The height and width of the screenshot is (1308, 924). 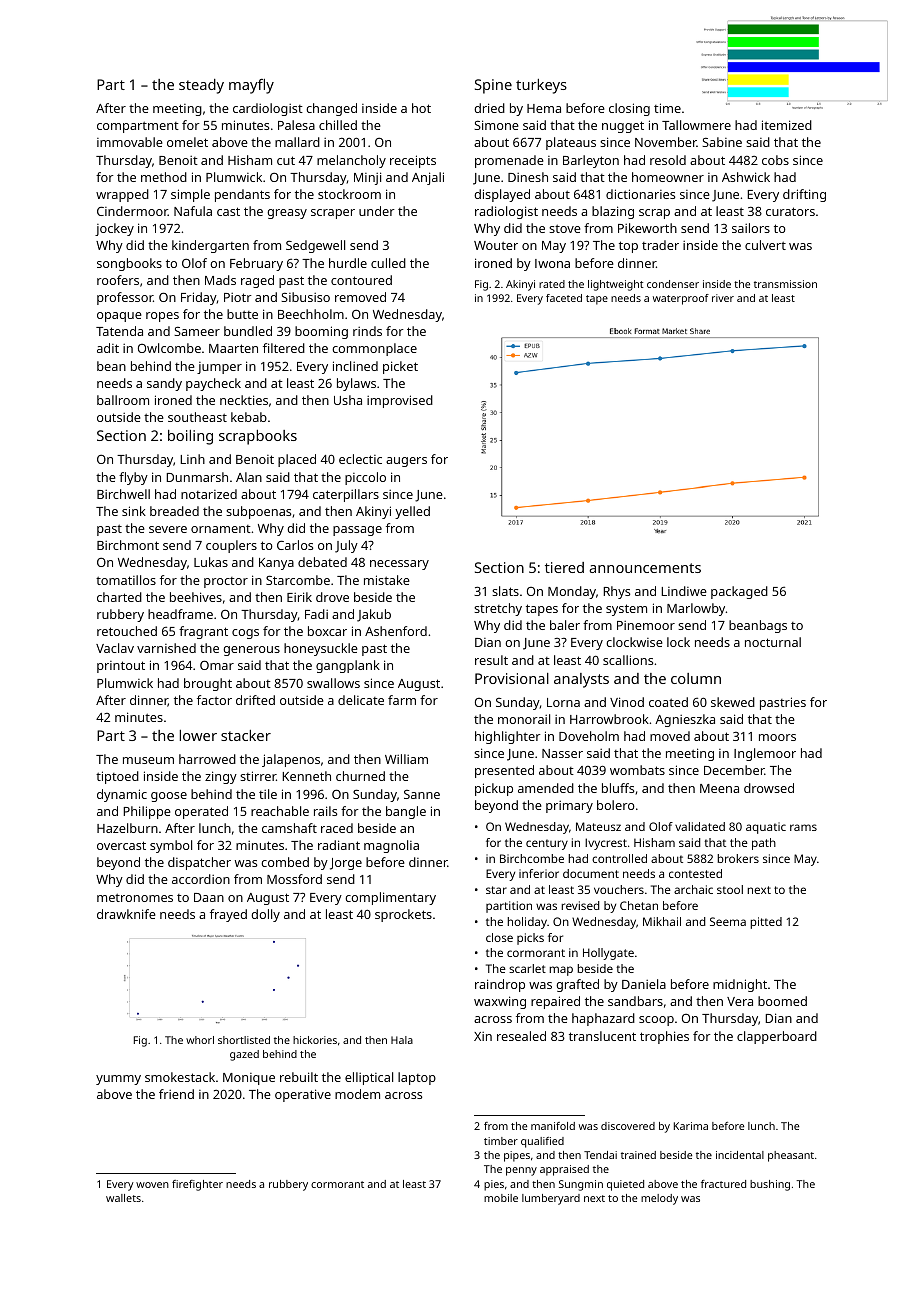 What do you see at coordinates (348, 263) in the screenshot?
I see `hurdle` at bounding box center [348, 263].
